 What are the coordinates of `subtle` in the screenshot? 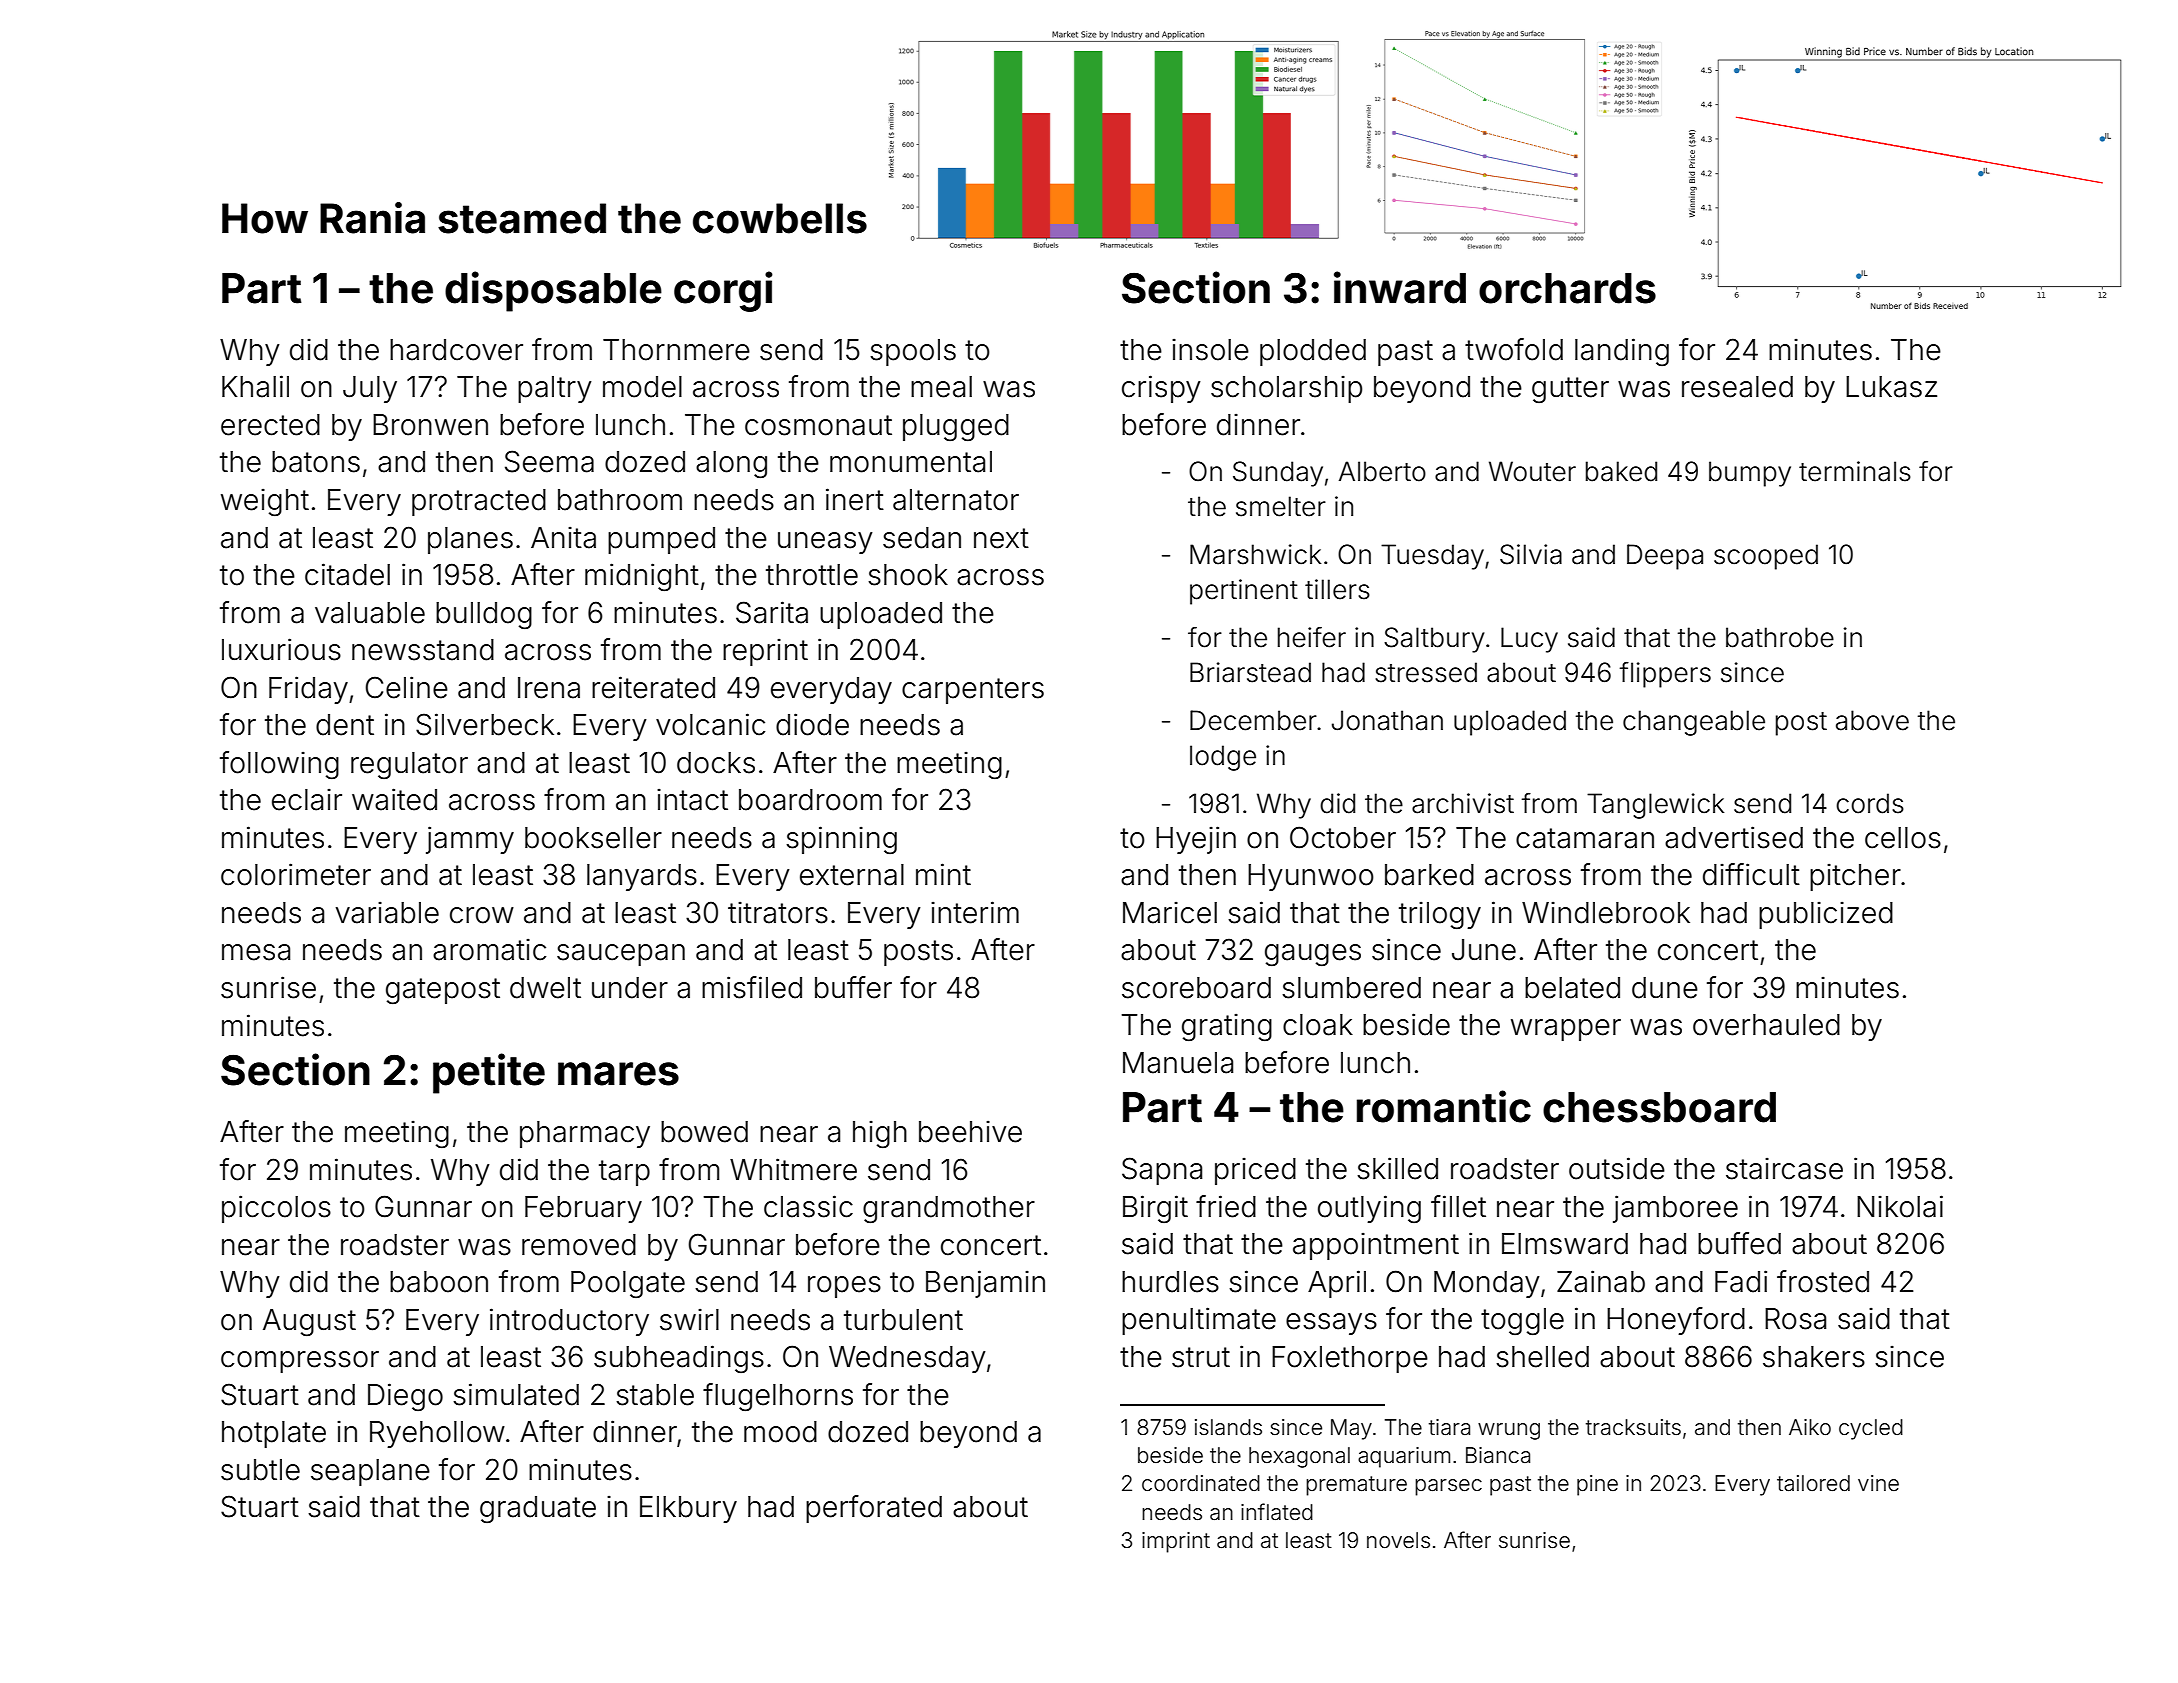 It's located at (260, 1470).
